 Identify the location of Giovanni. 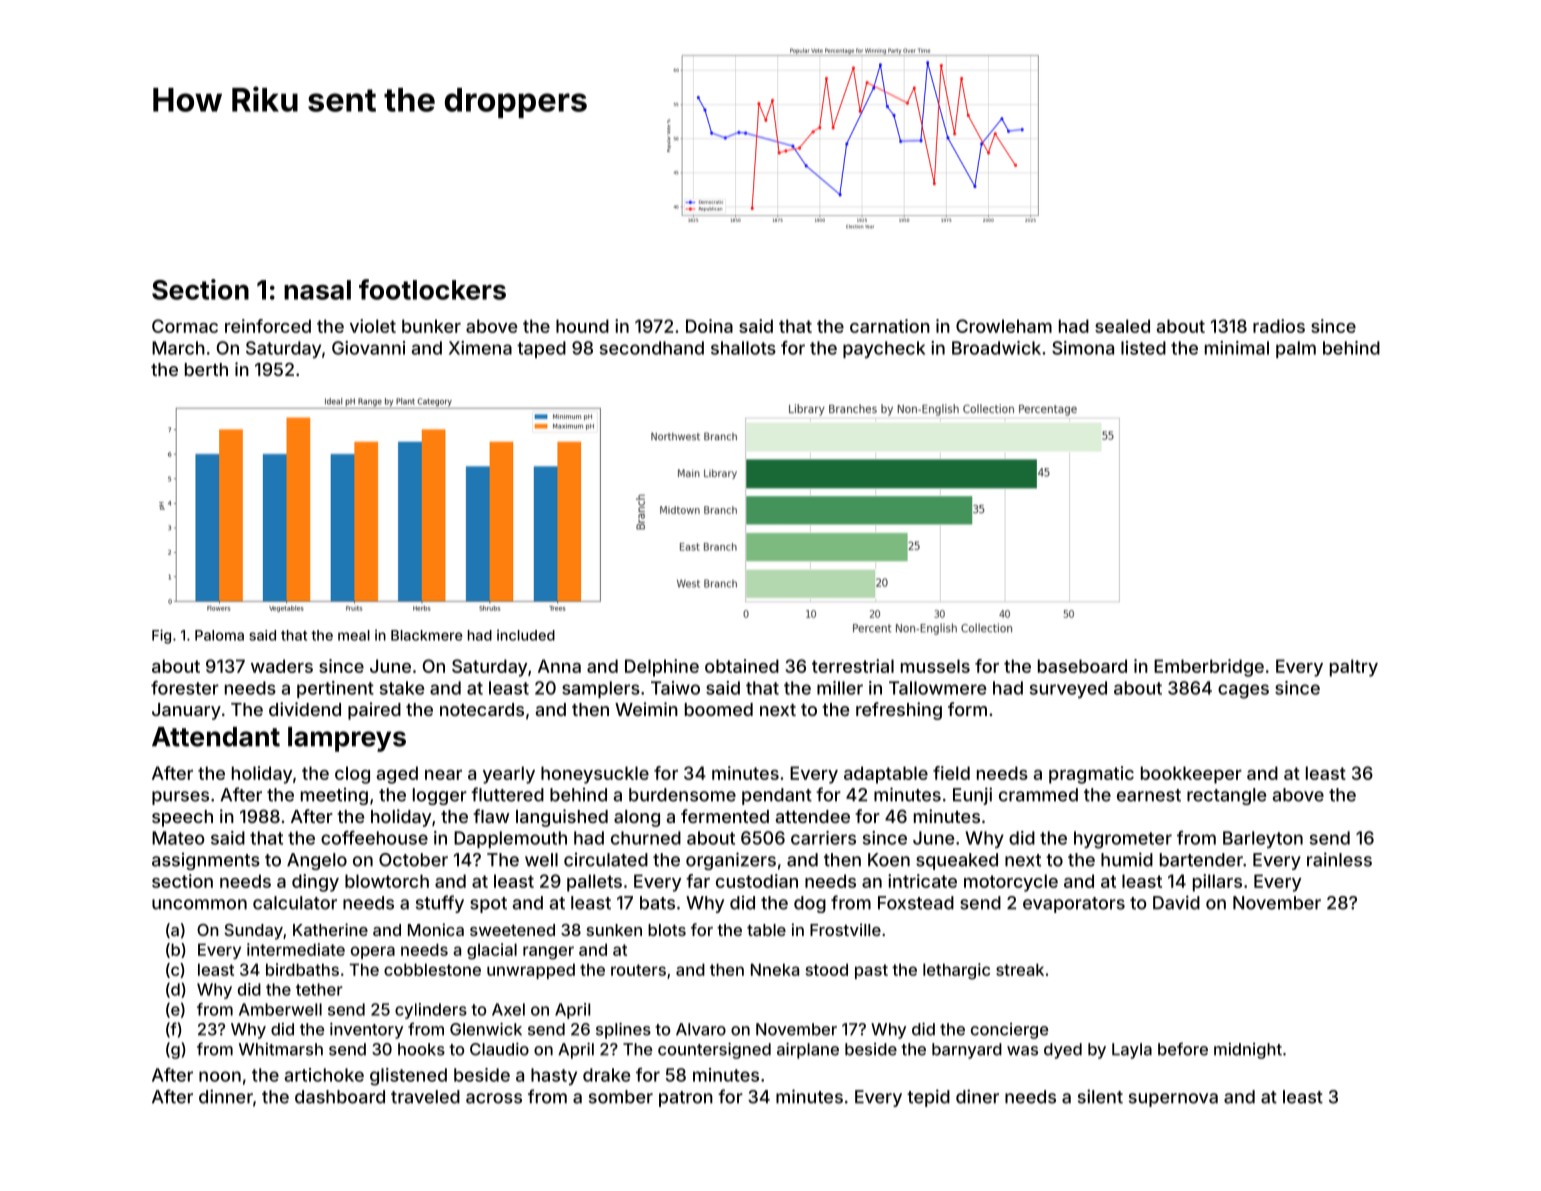
(368, 348).
